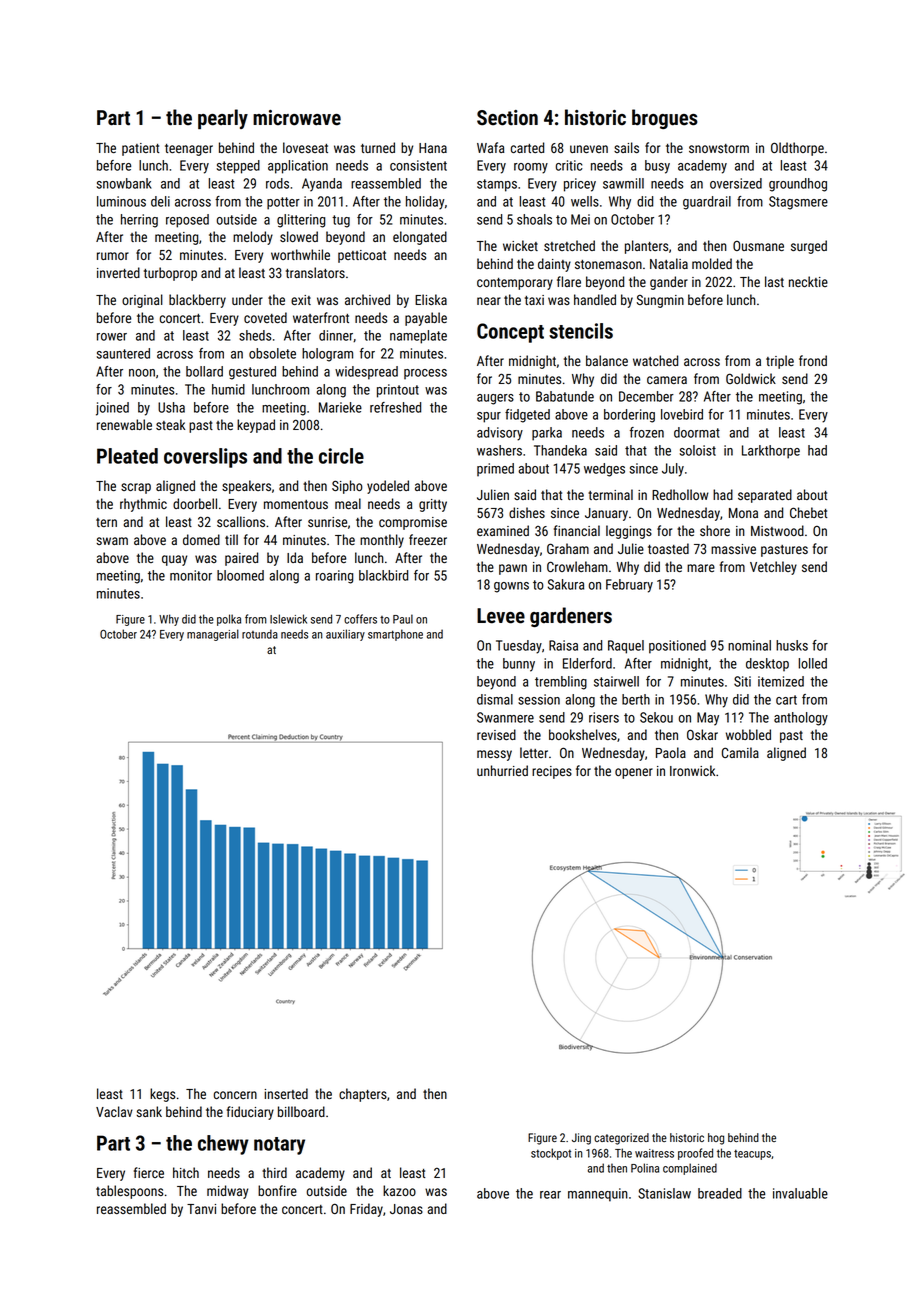 This screenshot has width=924, height=1308. I want to click on stamps, so click(497, 185).
